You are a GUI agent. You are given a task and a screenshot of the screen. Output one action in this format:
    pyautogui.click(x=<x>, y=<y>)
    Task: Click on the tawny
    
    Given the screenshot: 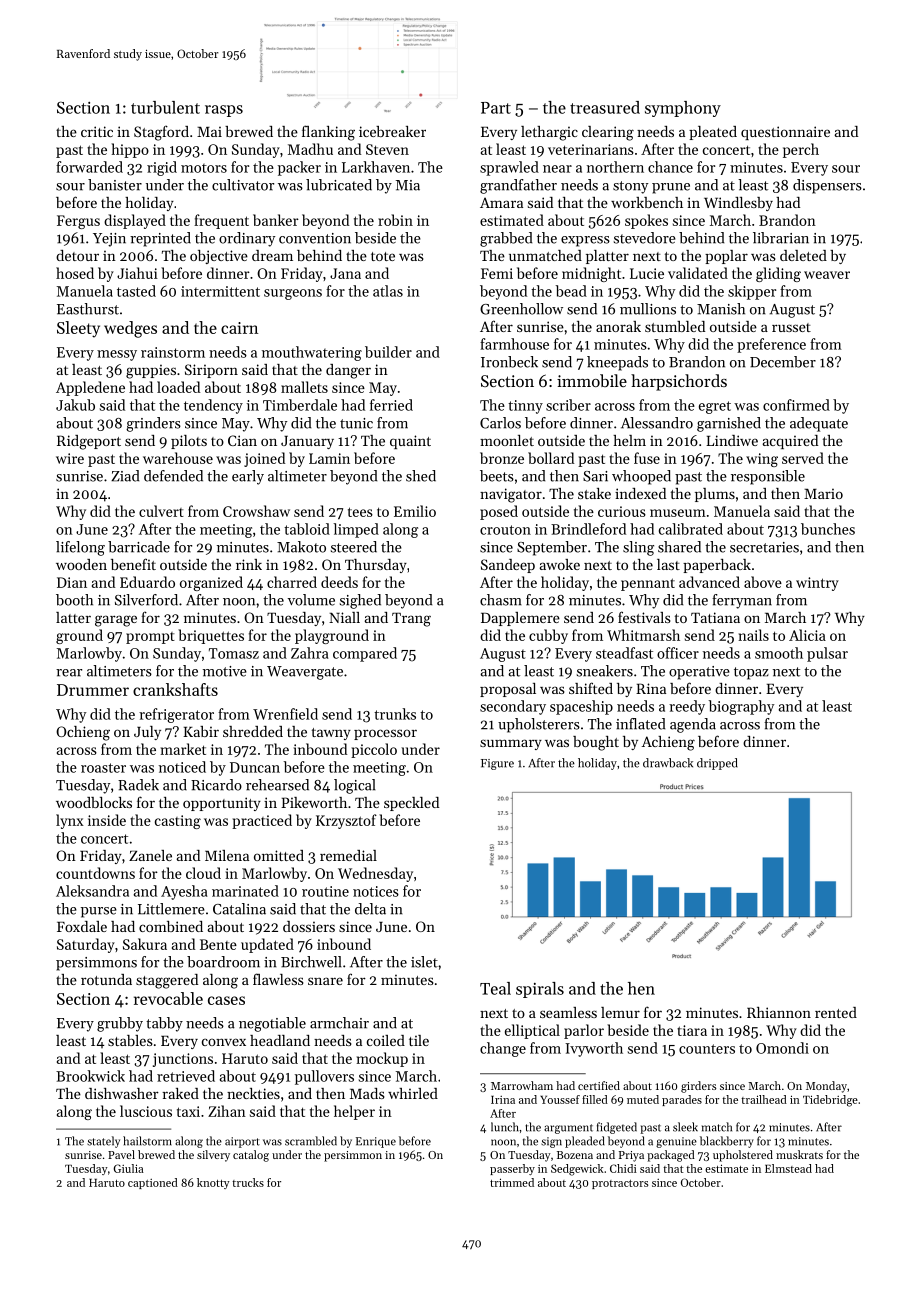 What is the action you would take?
    pyautogui.click(x=331, y=734)
